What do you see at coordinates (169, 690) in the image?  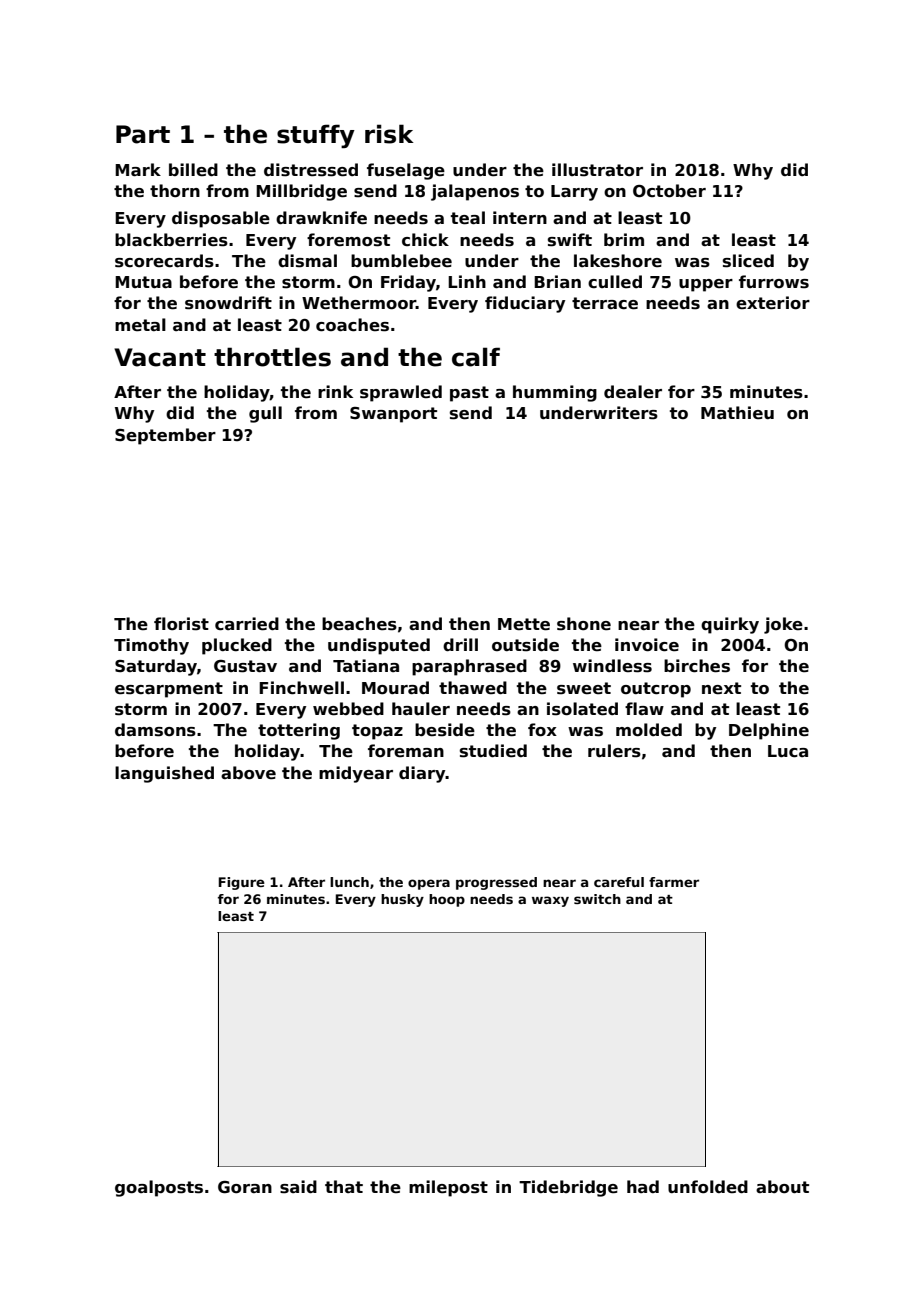 I see `escarpment` at bounding box center [169, 690].
